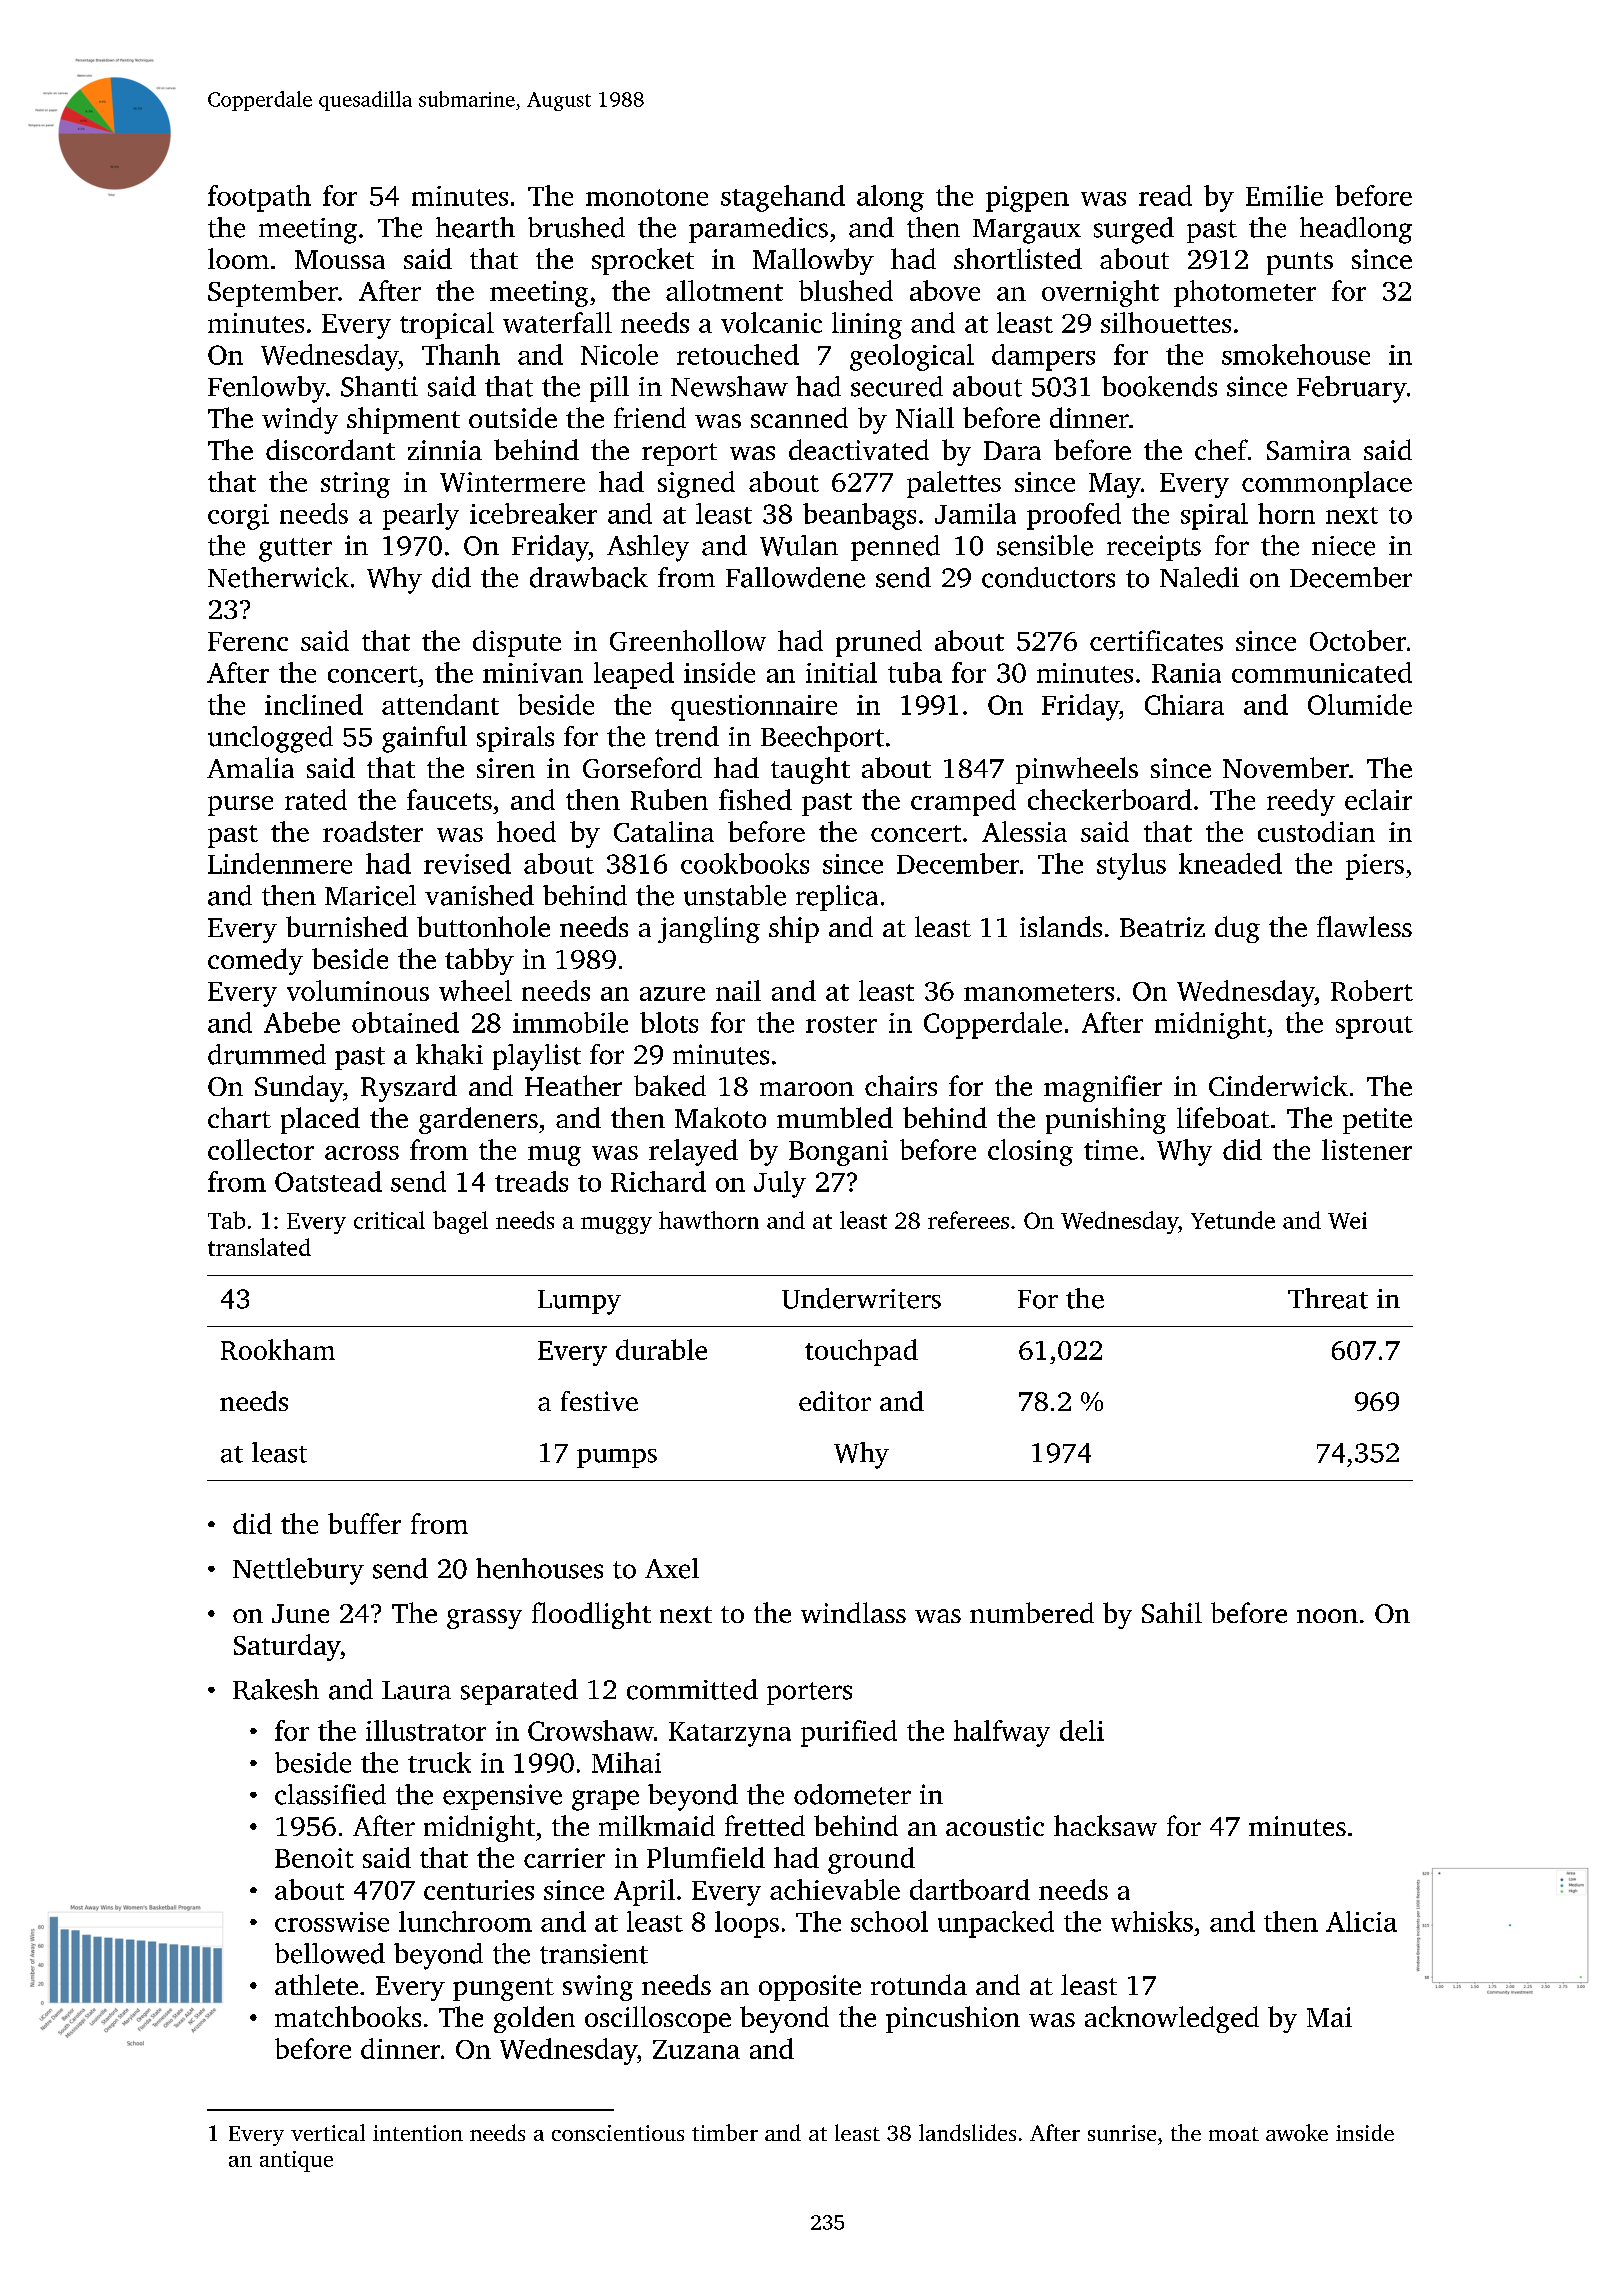 Image resolution: width=1620 pixels, height=2292 pixels. Describe the element at coordinates (439, 1762) in the screenshot. I see `truck` at that location.
